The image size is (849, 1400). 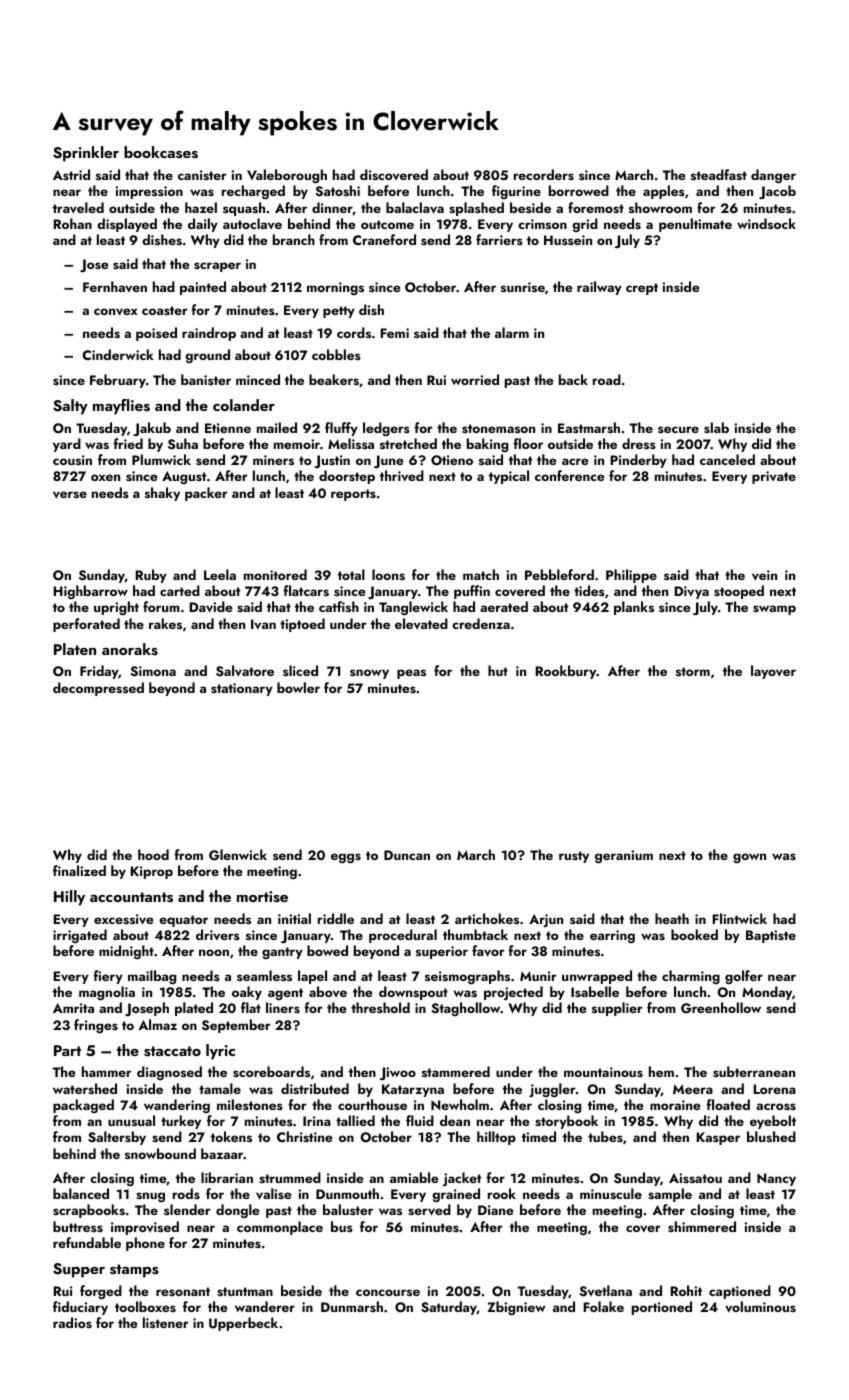 I want to click on Baptiste, so click(x=771, y=936).
